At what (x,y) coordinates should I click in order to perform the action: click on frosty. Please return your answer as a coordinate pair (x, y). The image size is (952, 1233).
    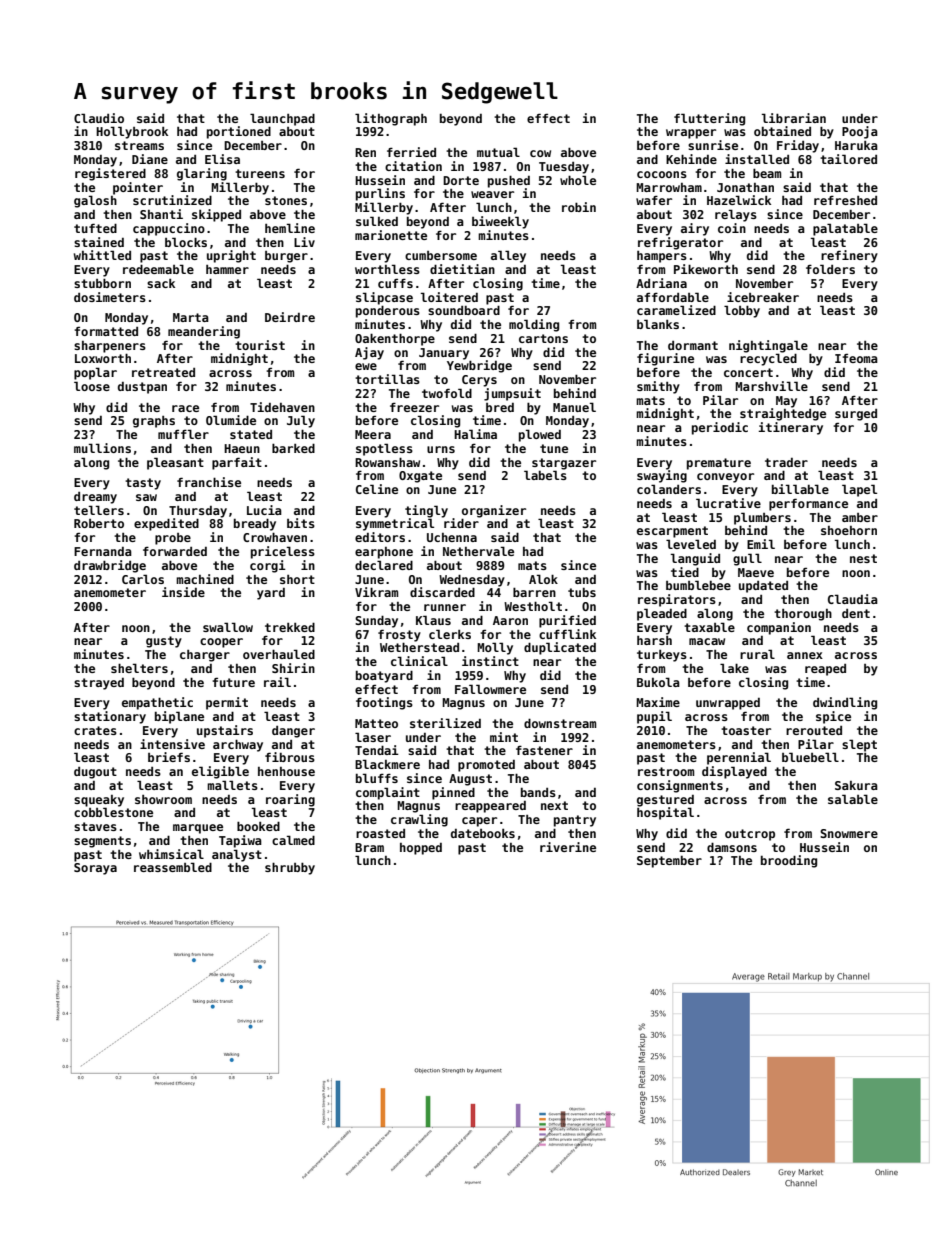
    Looking at the image, I should click on (399, 635).
